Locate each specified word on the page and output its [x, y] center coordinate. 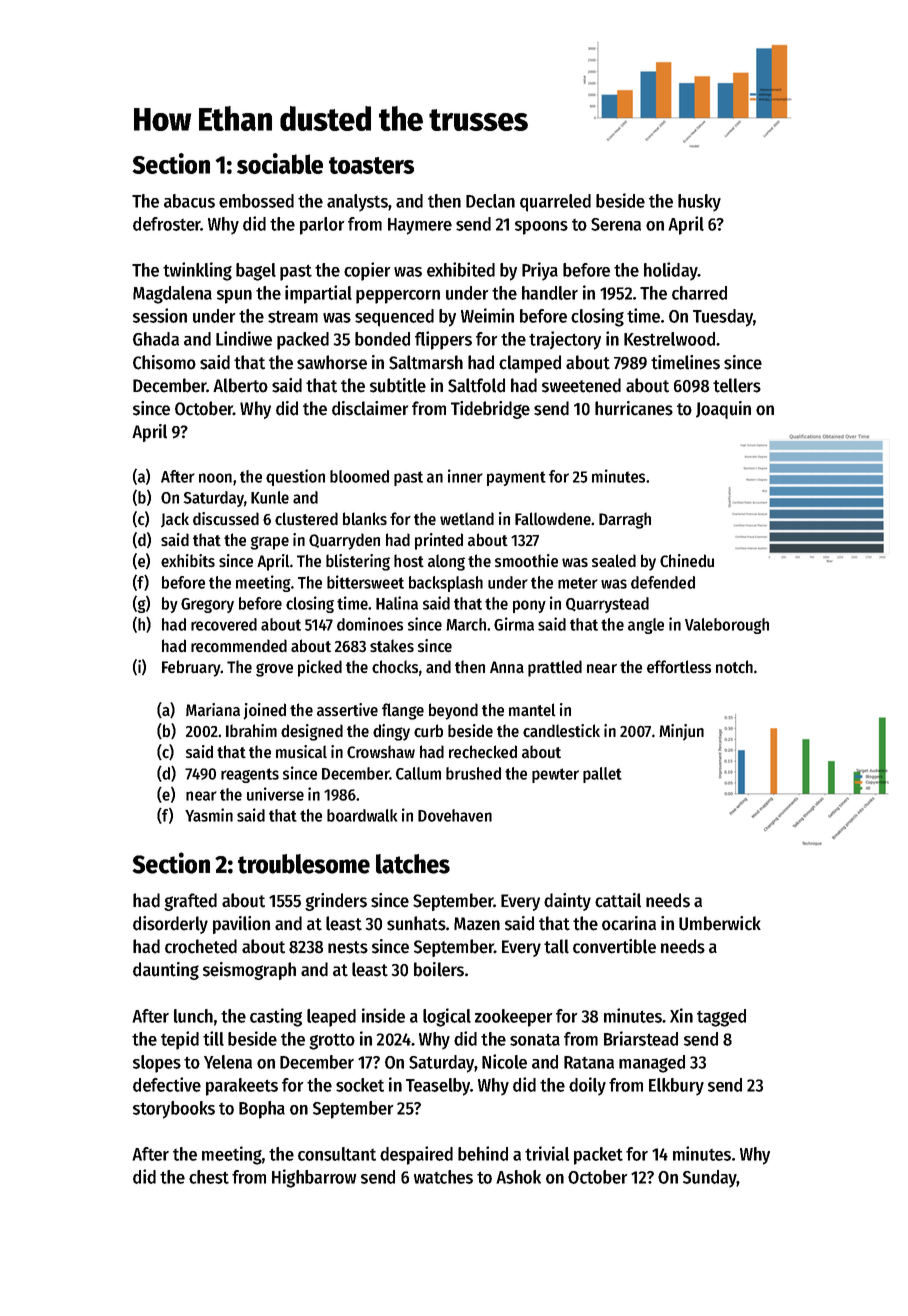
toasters [371, 165]
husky [699, 203]
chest [209, 1177]
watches [443, 1177]
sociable [280, 163]
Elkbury [676, 1087]
